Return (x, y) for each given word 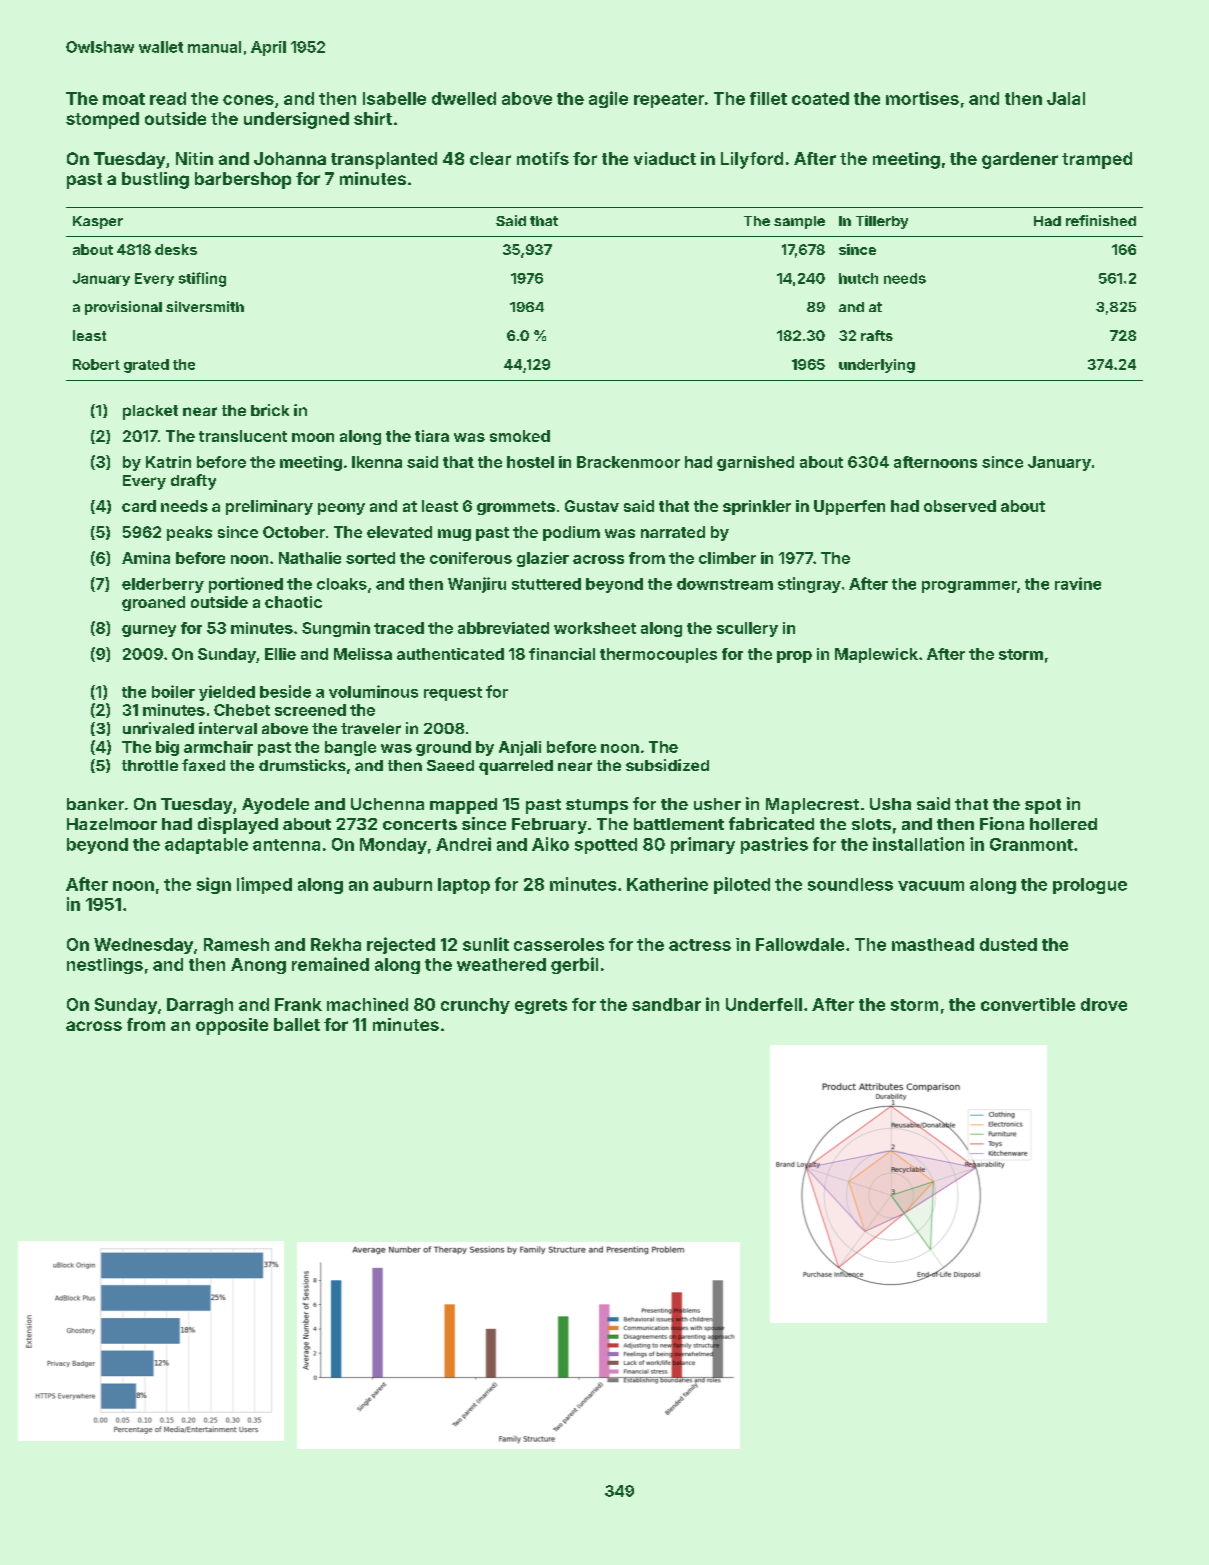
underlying (877, 366)
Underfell (764, 1004)
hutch (858, 278)
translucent (243, 436)
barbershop (243, 180)
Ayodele (275, 806)
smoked (520, 436)
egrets (541, 1006)
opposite (232, 1026)
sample (799, 222)
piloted (742, 885)
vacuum (931, 886)
